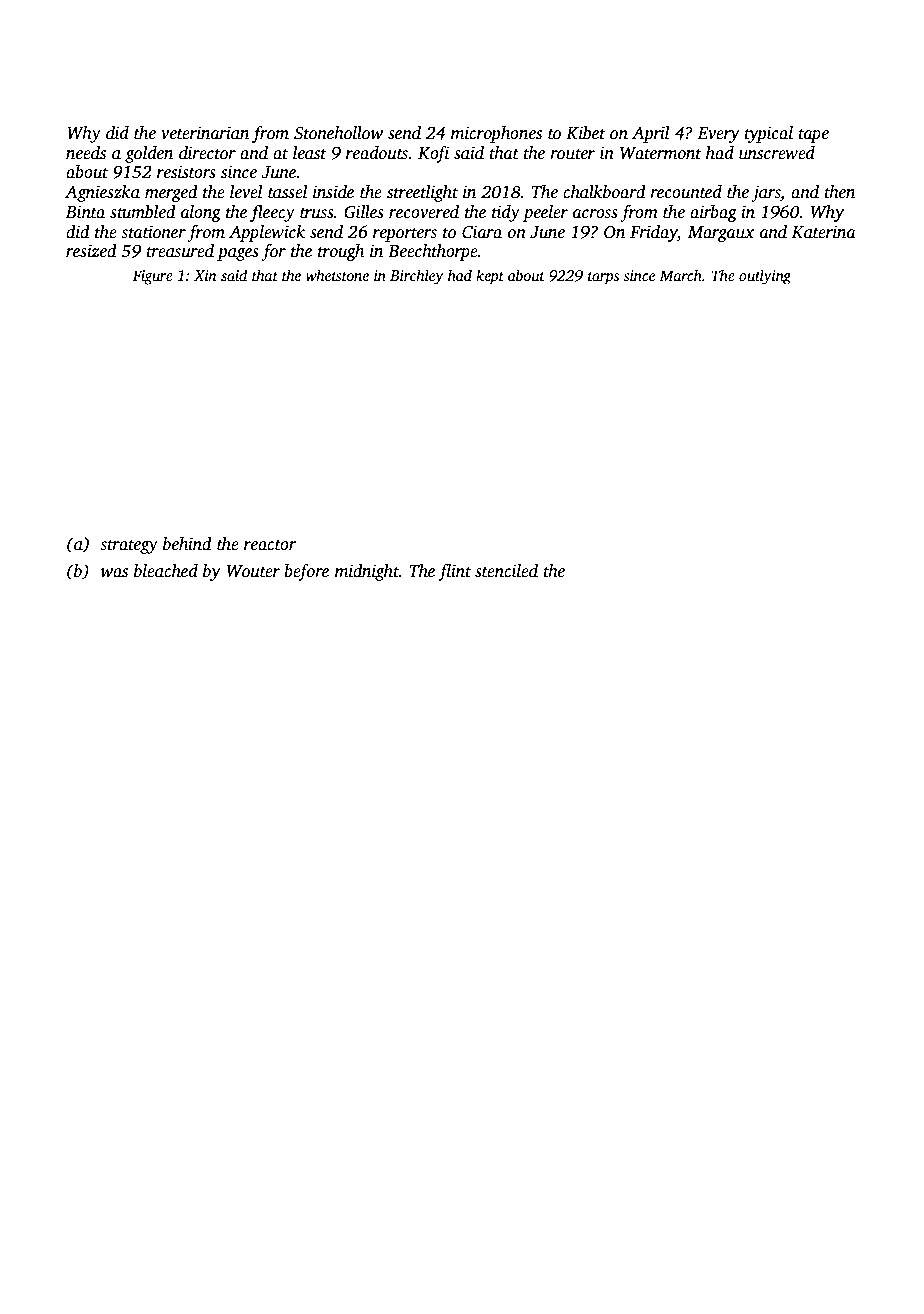  What do you see at coordinates (454, 572) in the screenshot?
I see `flint` at bounding box center [454, 572].
